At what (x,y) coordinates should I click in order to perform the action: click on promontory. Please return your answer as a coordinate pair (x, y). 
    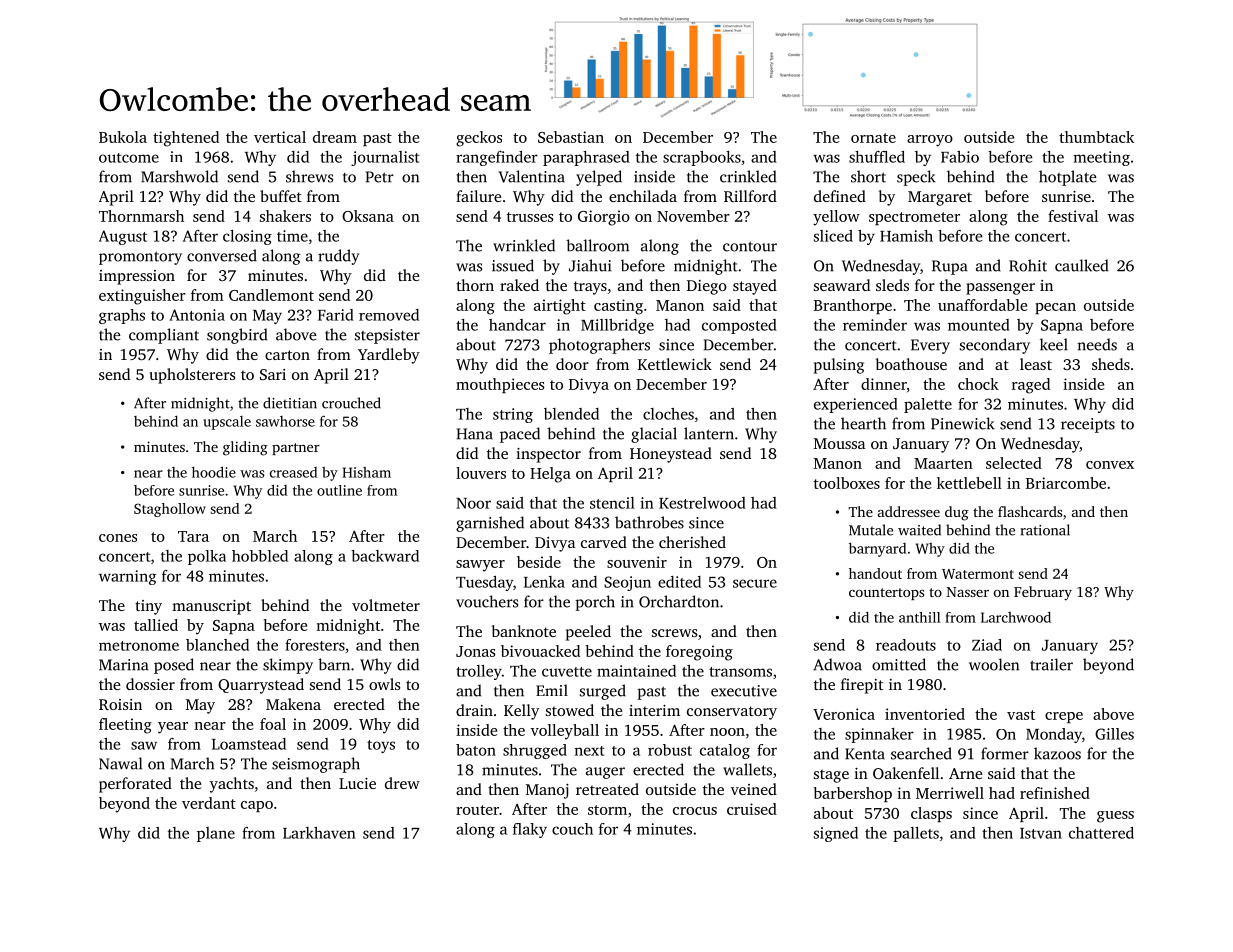
    Looking at the image, I should click on (140, 258).
